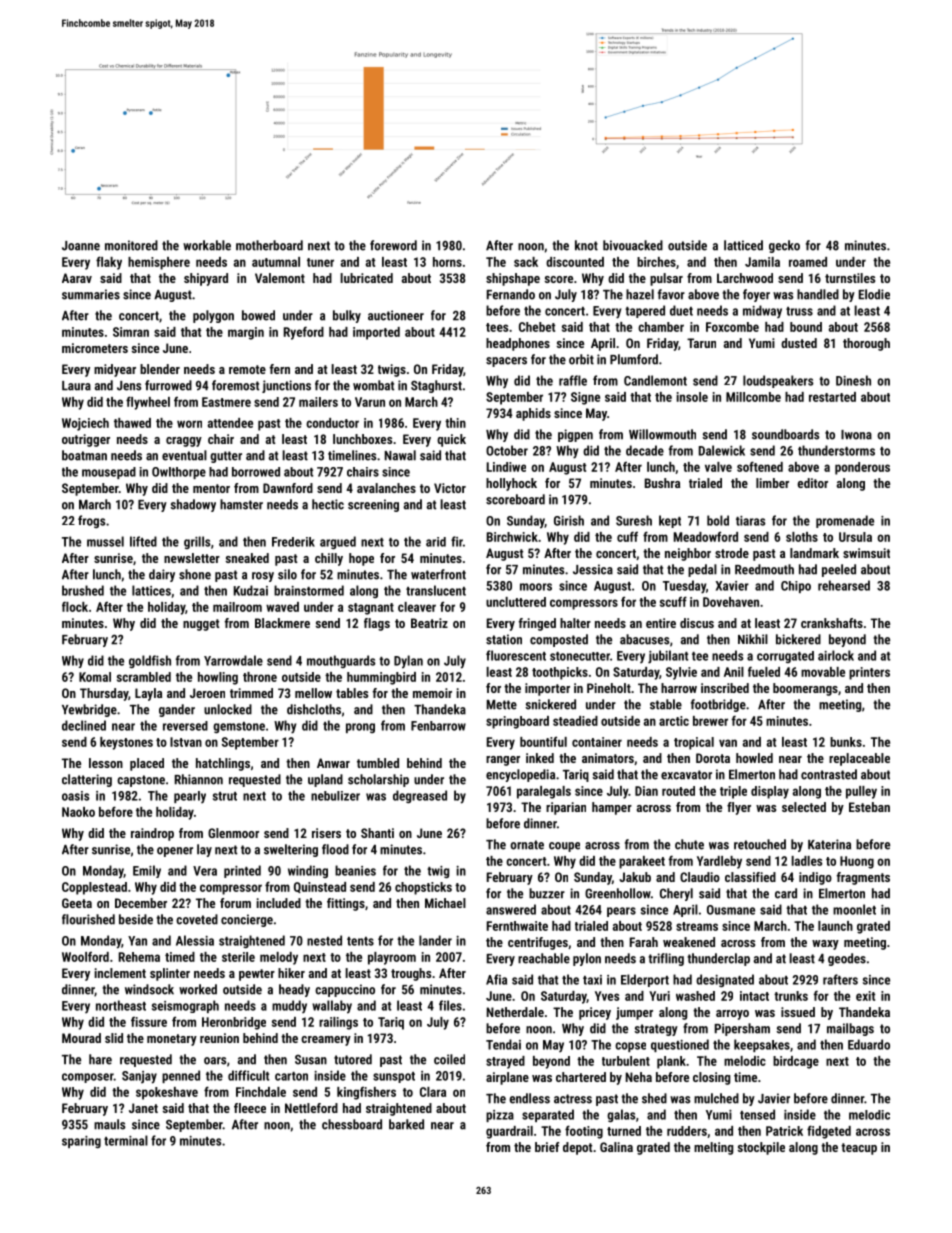 This image has width=952, height=1233. What do you see at coordinates (291, 1076) in the image?
I see `carton` at bounding box center [291, 1076].
